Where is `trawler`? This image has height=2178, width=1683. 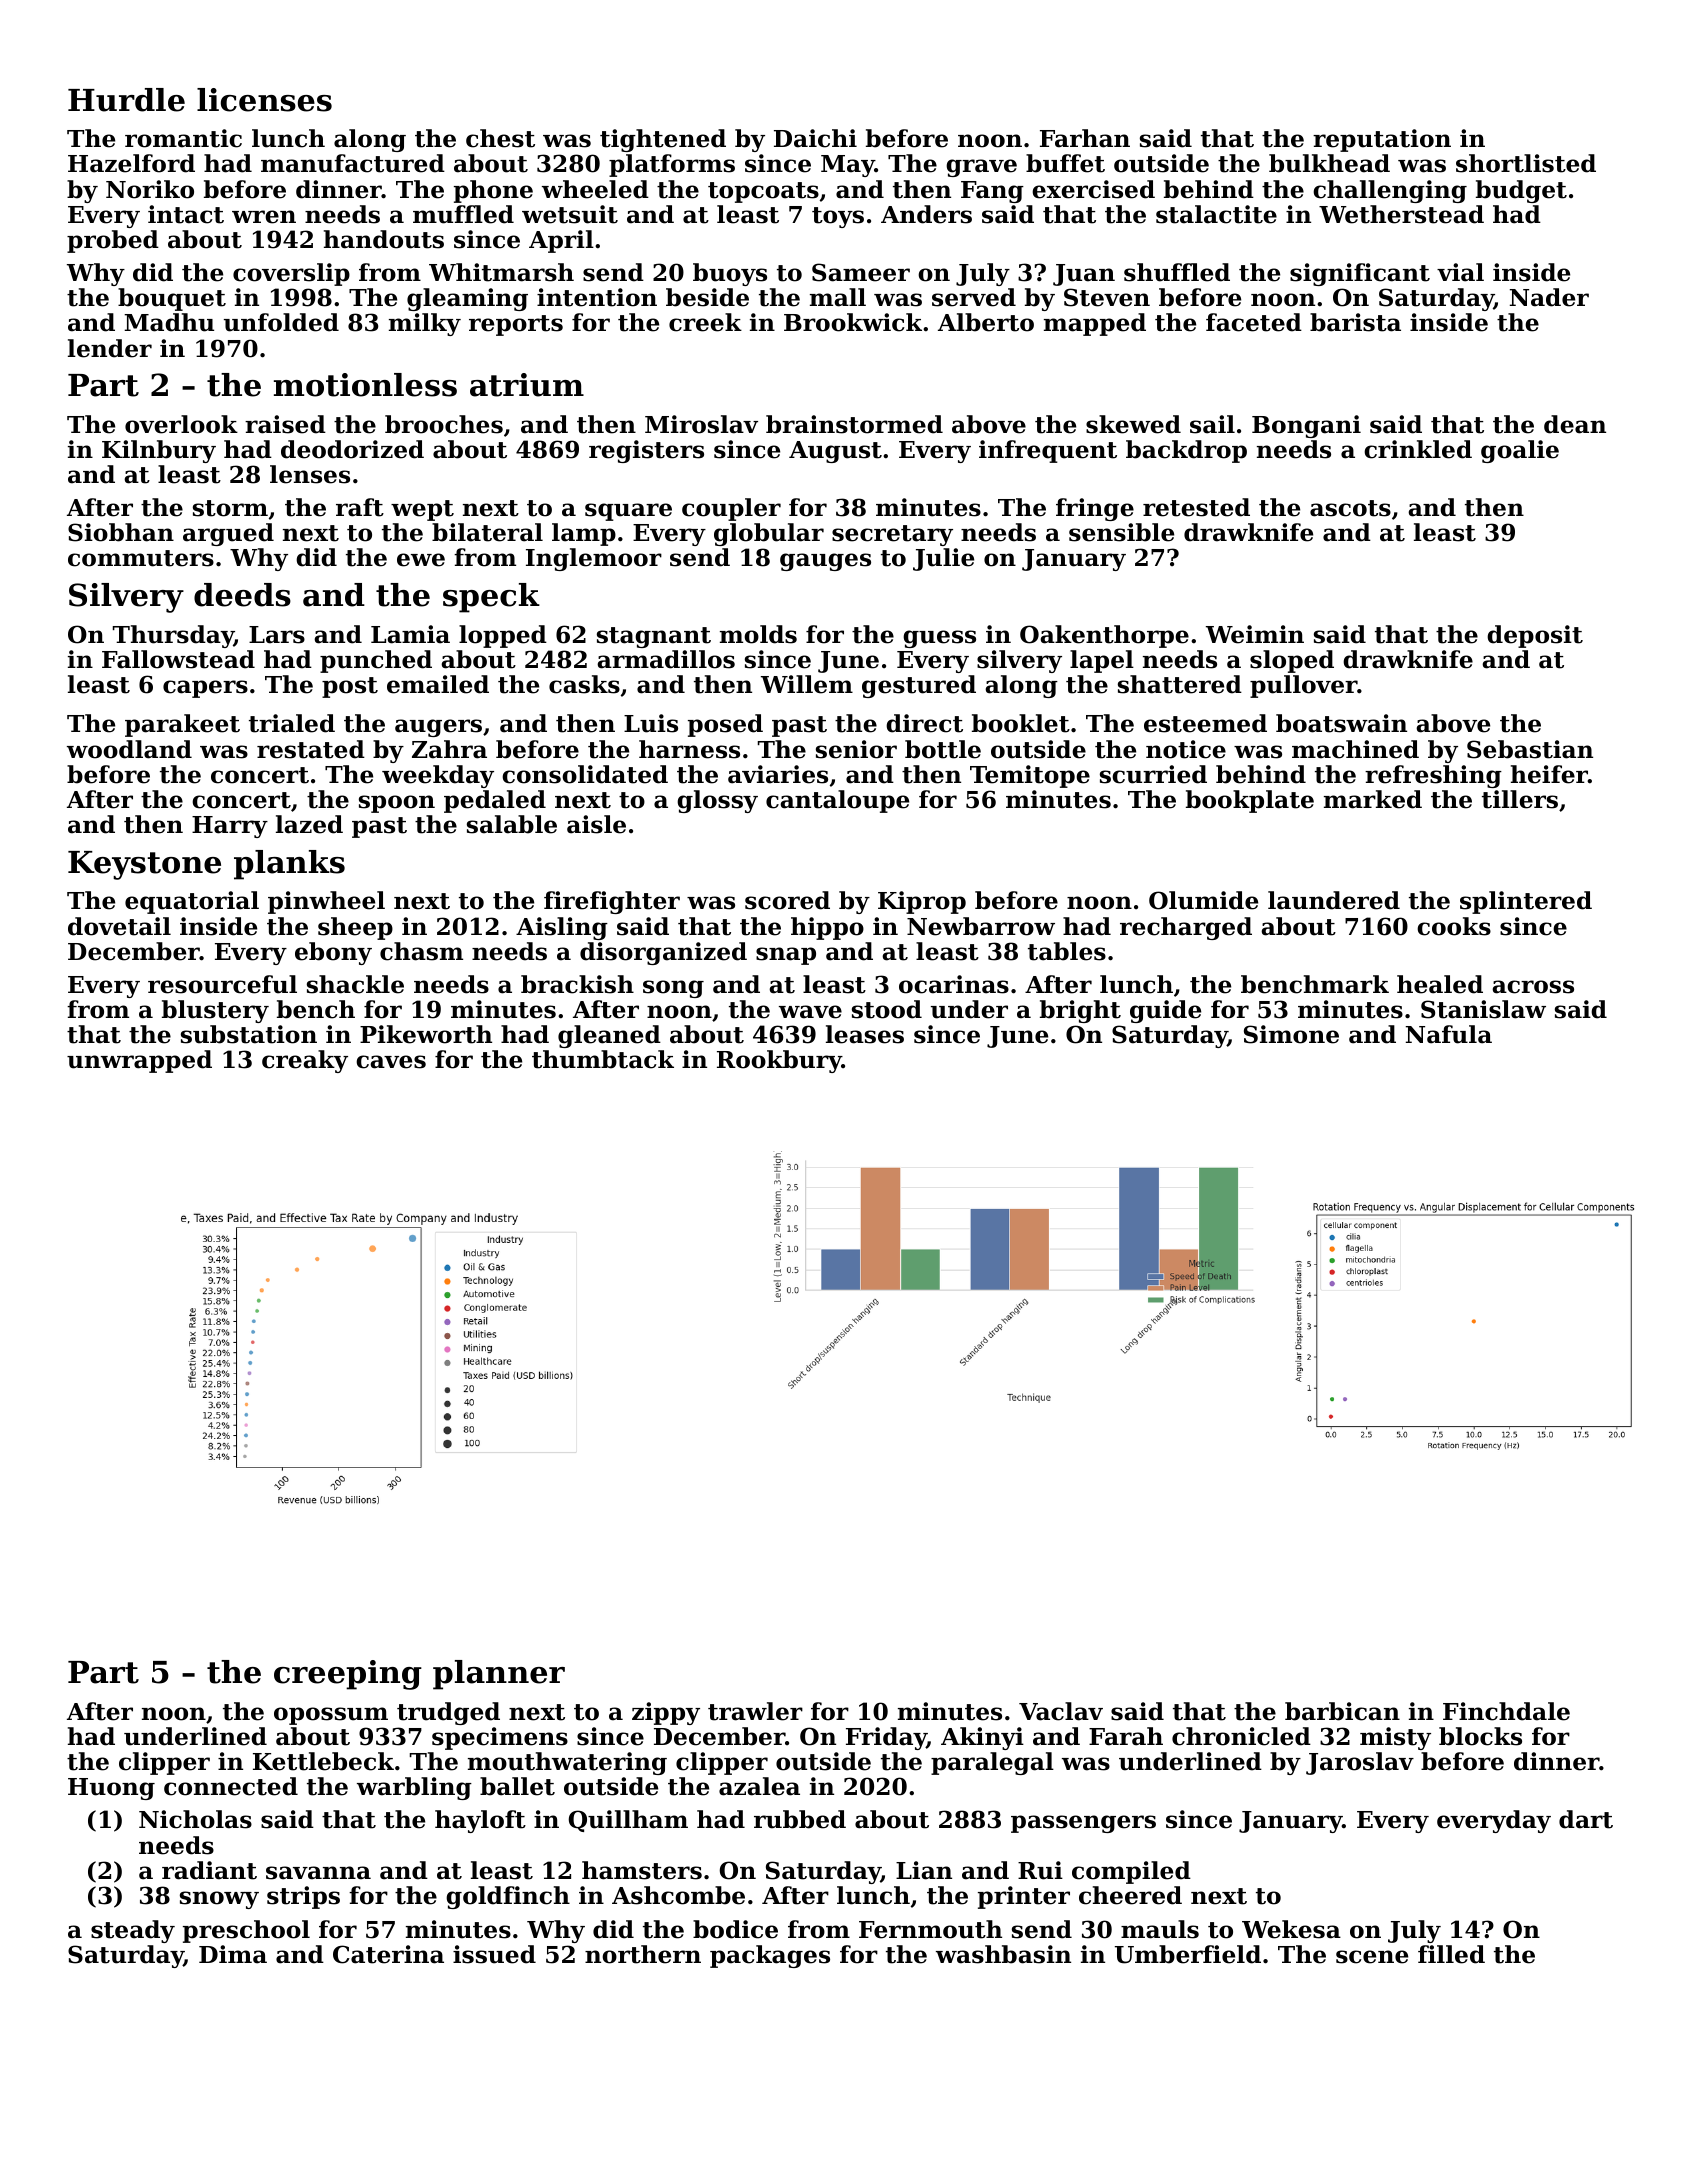 trawler is located at coordinates (755, 1711).
